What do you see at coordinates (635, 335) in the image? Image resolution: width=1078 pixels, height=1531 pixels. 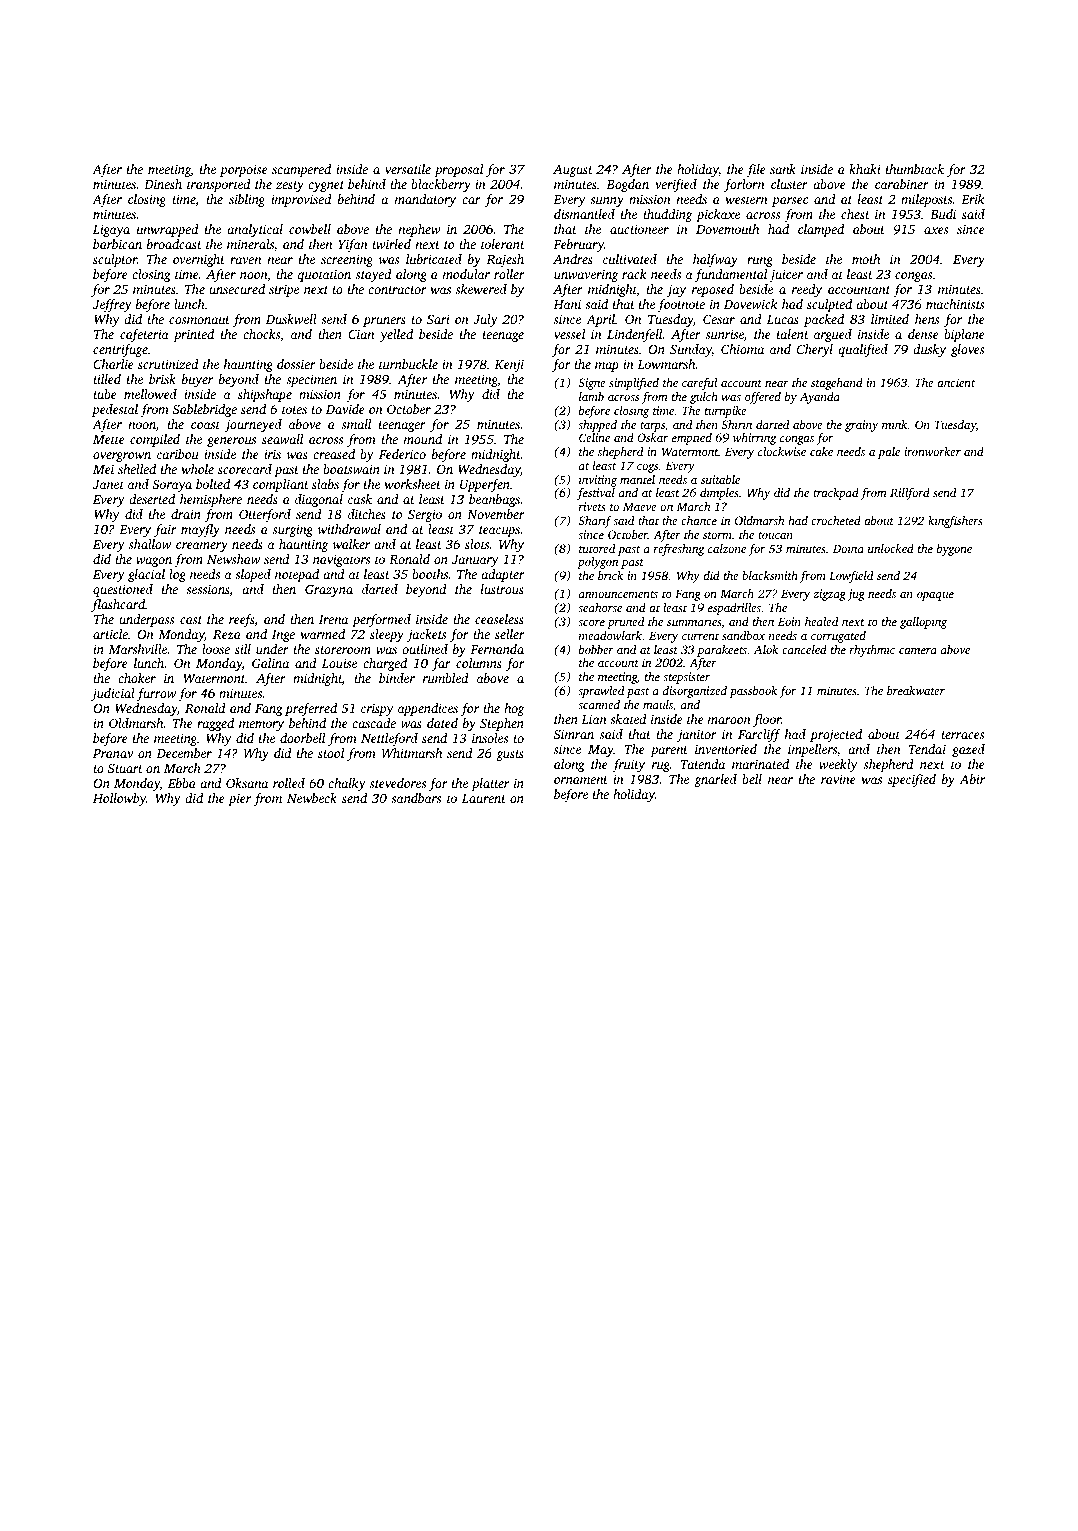 I see `Lindenfell` at bounding box center [635, 335].
